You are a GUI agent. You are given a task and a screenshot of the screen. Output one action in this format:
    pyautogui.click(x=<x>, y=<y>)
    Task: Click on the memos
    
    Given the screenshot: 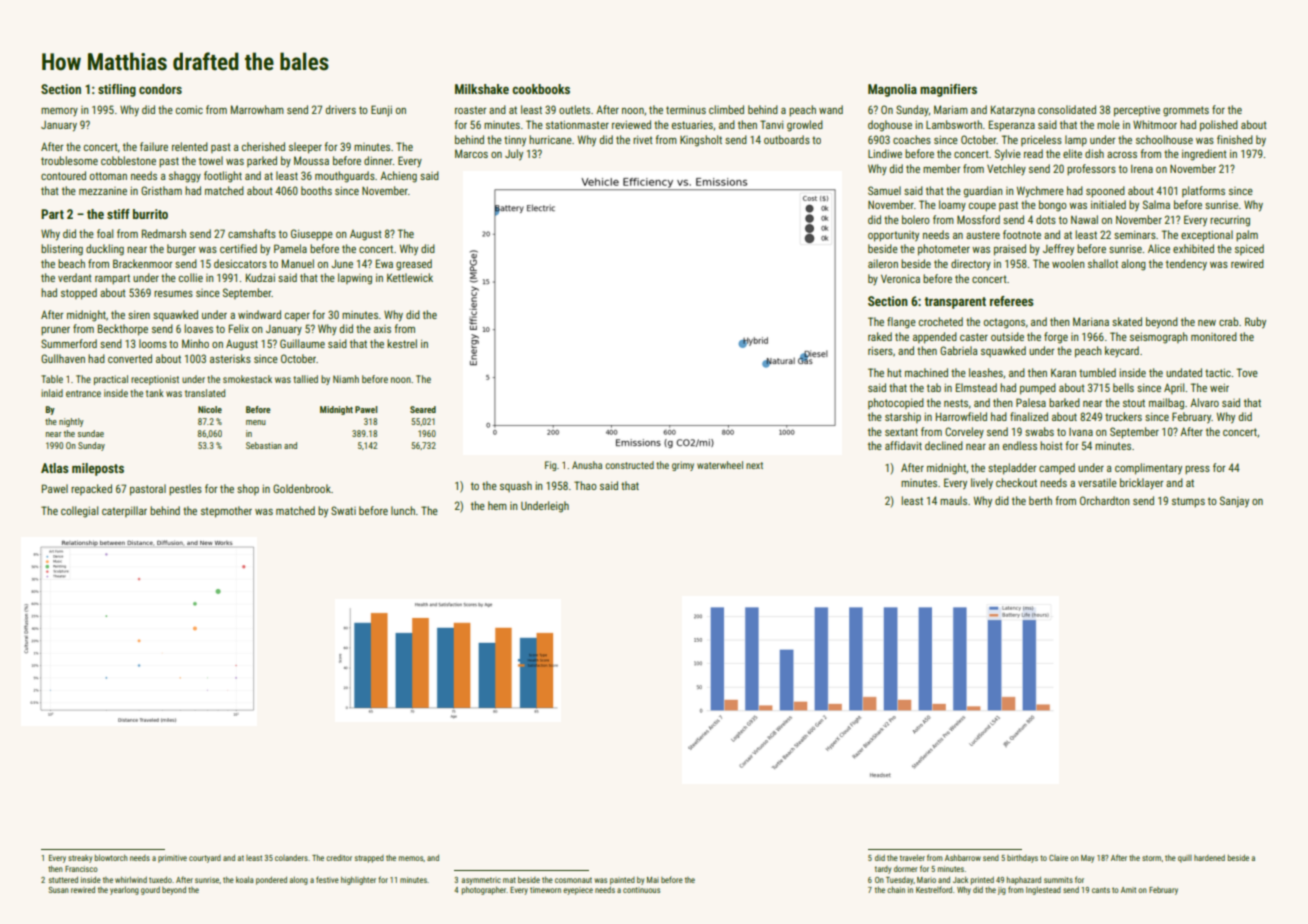 What is the action you would take?
    pyautogui.click(x=411, y=858)
